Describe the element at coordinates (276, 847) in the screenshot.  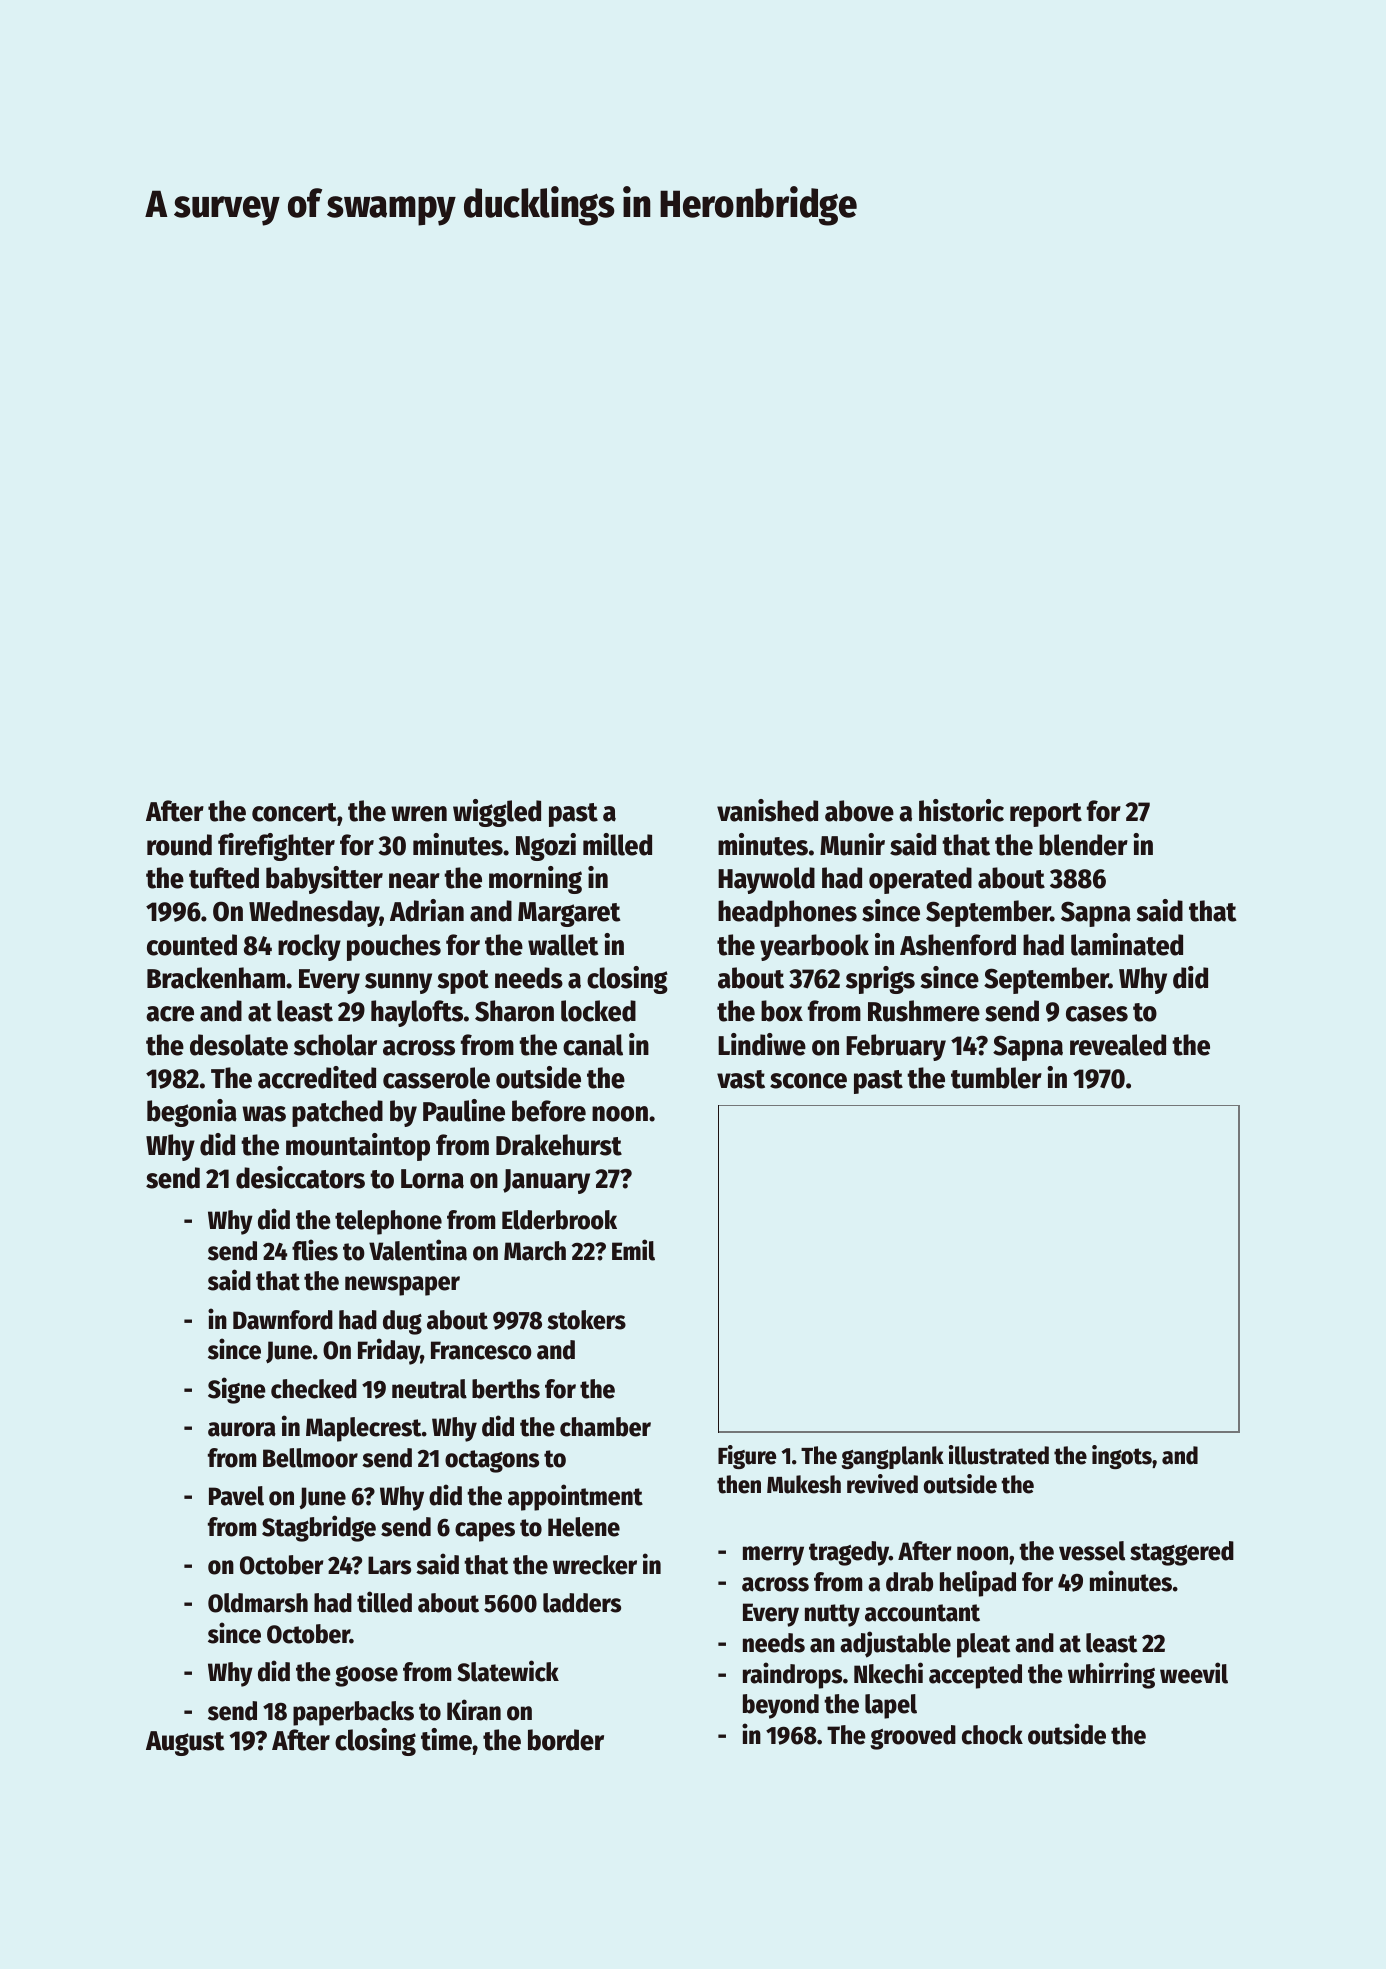
I see `firefighter` at that location.
